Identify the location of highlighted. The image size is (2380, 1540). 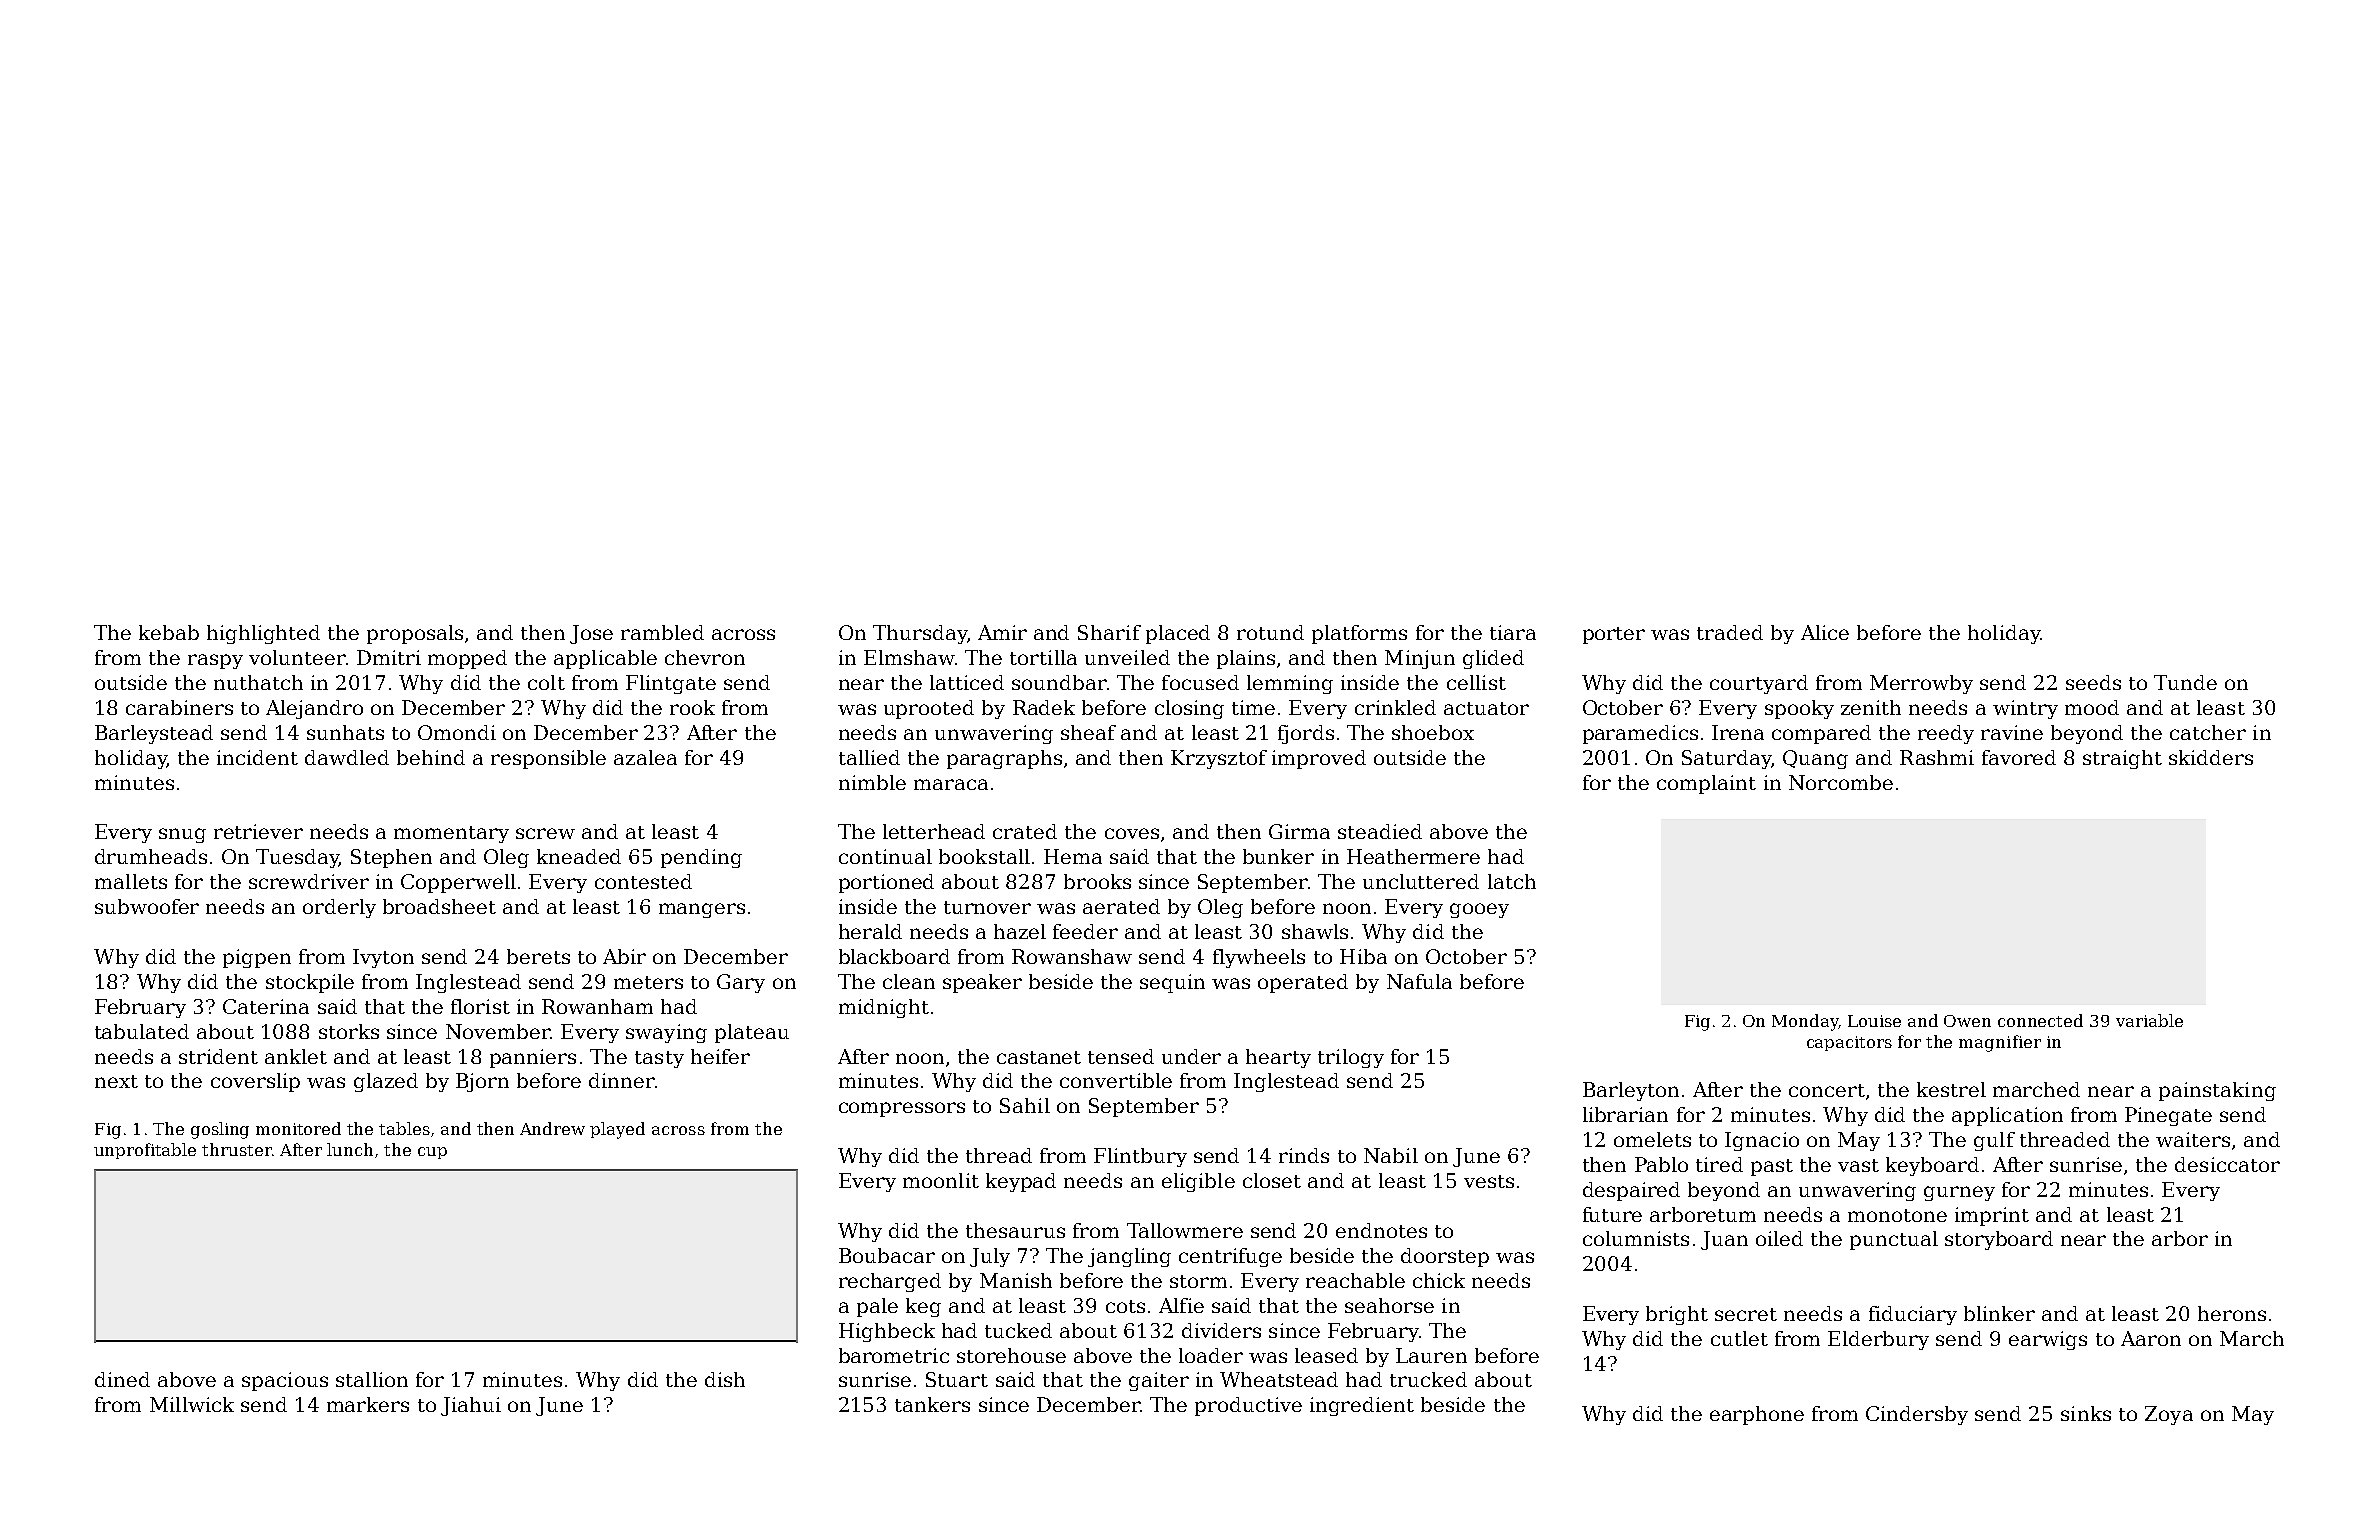
(263, 634).
